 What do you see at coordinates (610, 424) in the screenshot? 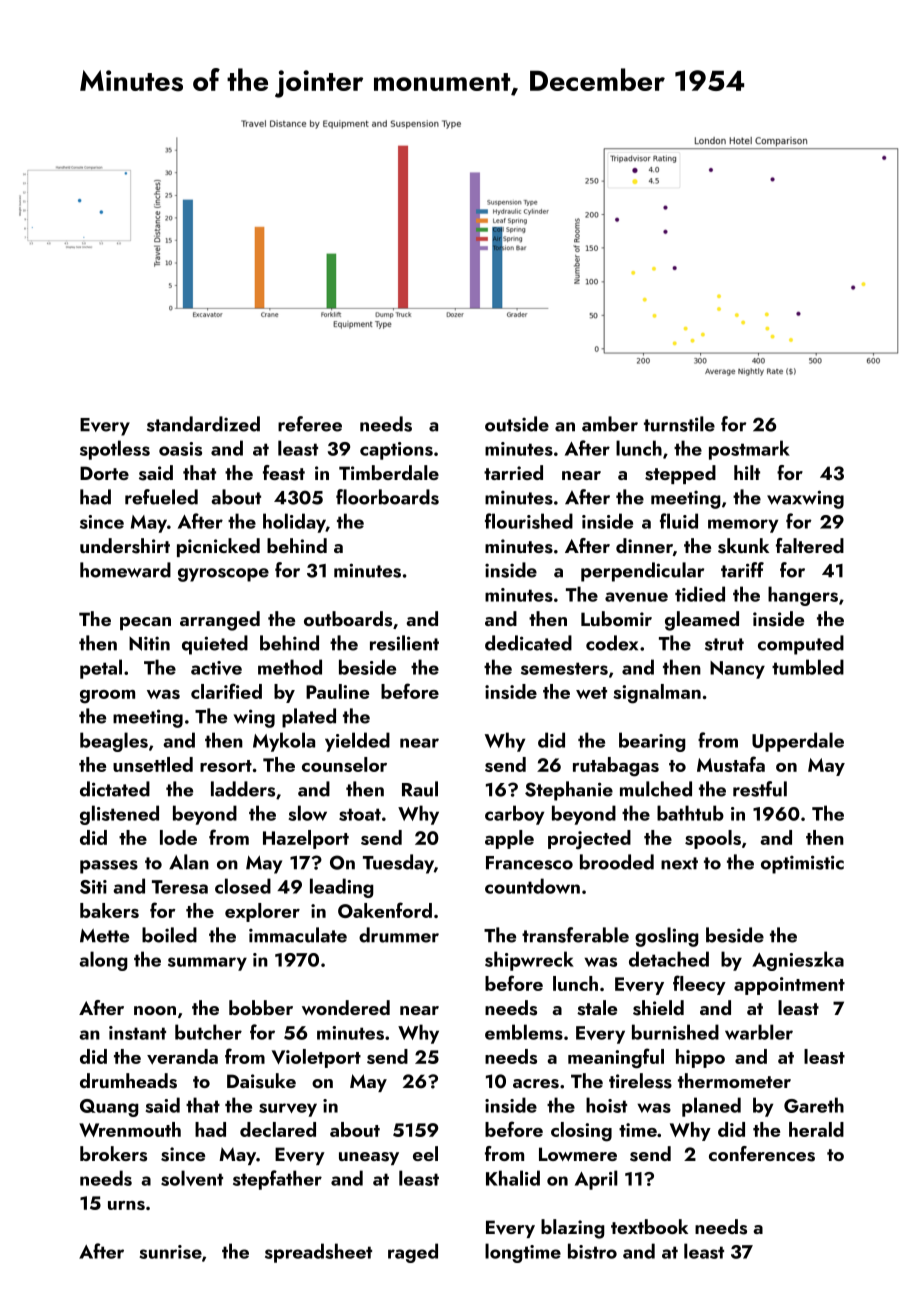
I see `amber` at bounding box center [610, 424].
